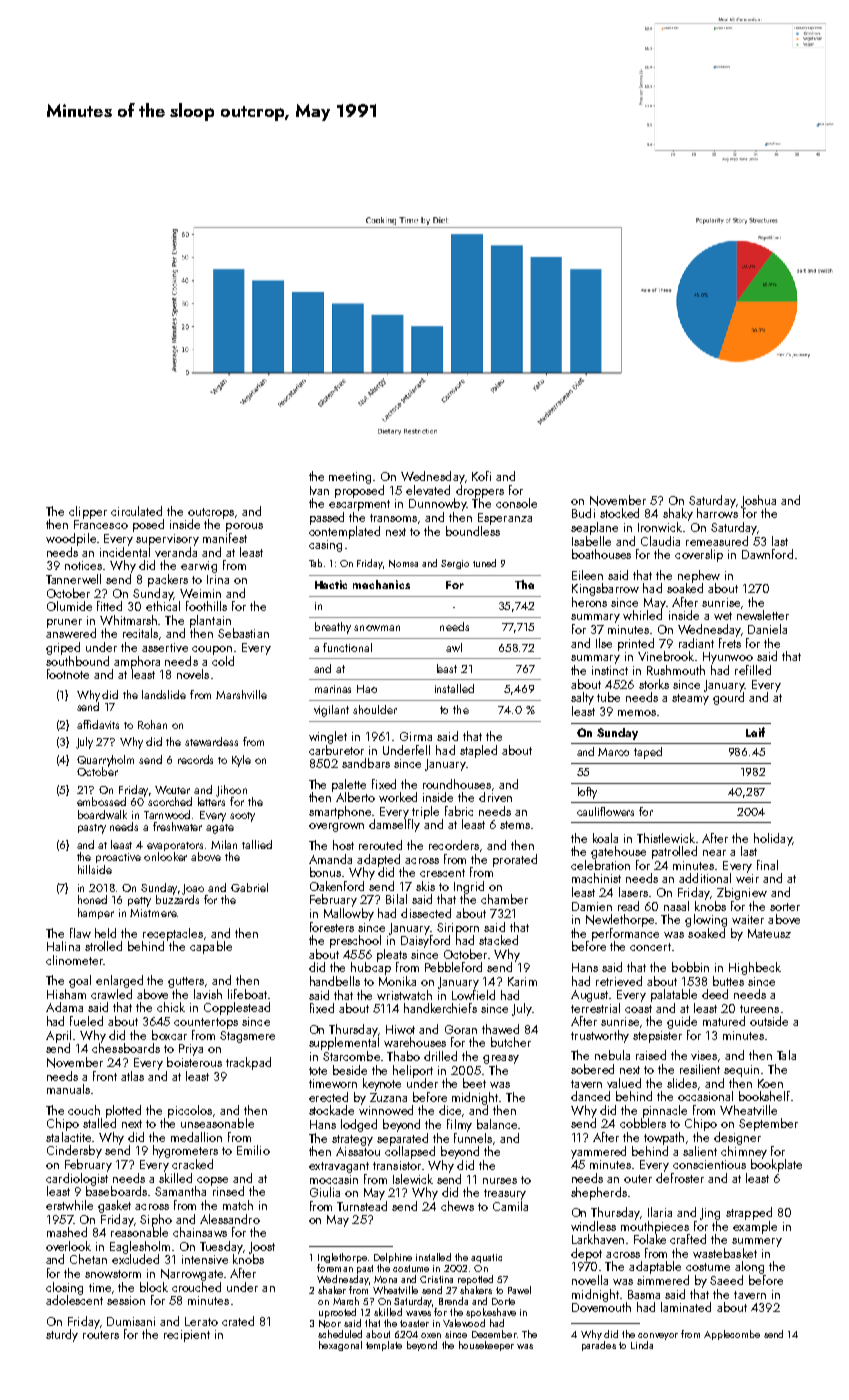 The image size is (849, 1400). Describe the element at coordinates (331, 711) in the document. I see `vigilant` at that location.
